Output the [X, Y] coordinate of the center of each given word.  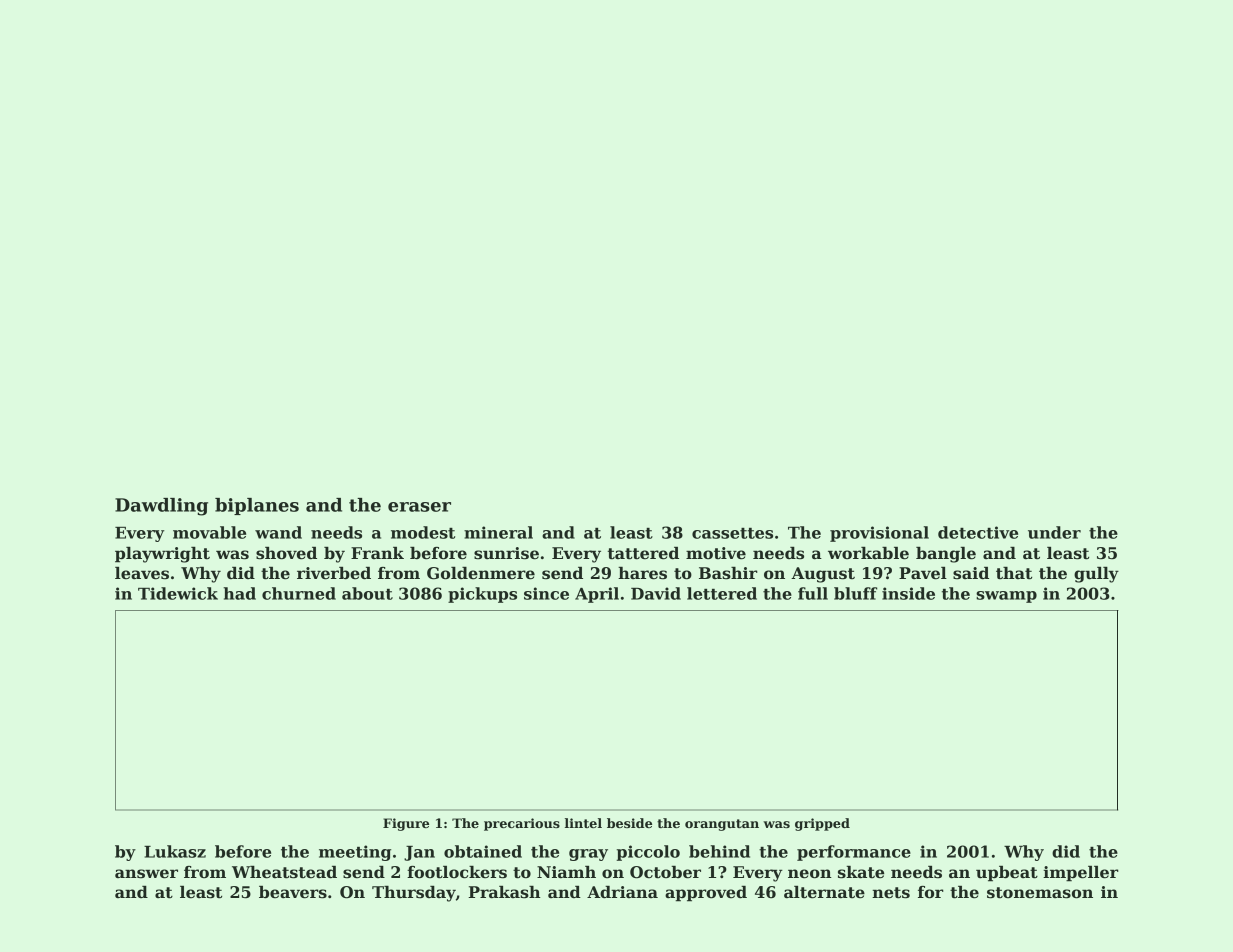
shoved [286, 553]
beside [629, 823]
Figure [406, 824]
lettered [722, 593]
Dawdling [161, 507]
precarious [522, 824]
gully [1096, 575]
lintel [583, 823]
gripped [822, 824]
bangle [946, 555]
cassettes [732, 533]
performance [854, 853]
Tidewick [178, 593]
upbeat [1007, 874]
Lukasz [175, 851]
